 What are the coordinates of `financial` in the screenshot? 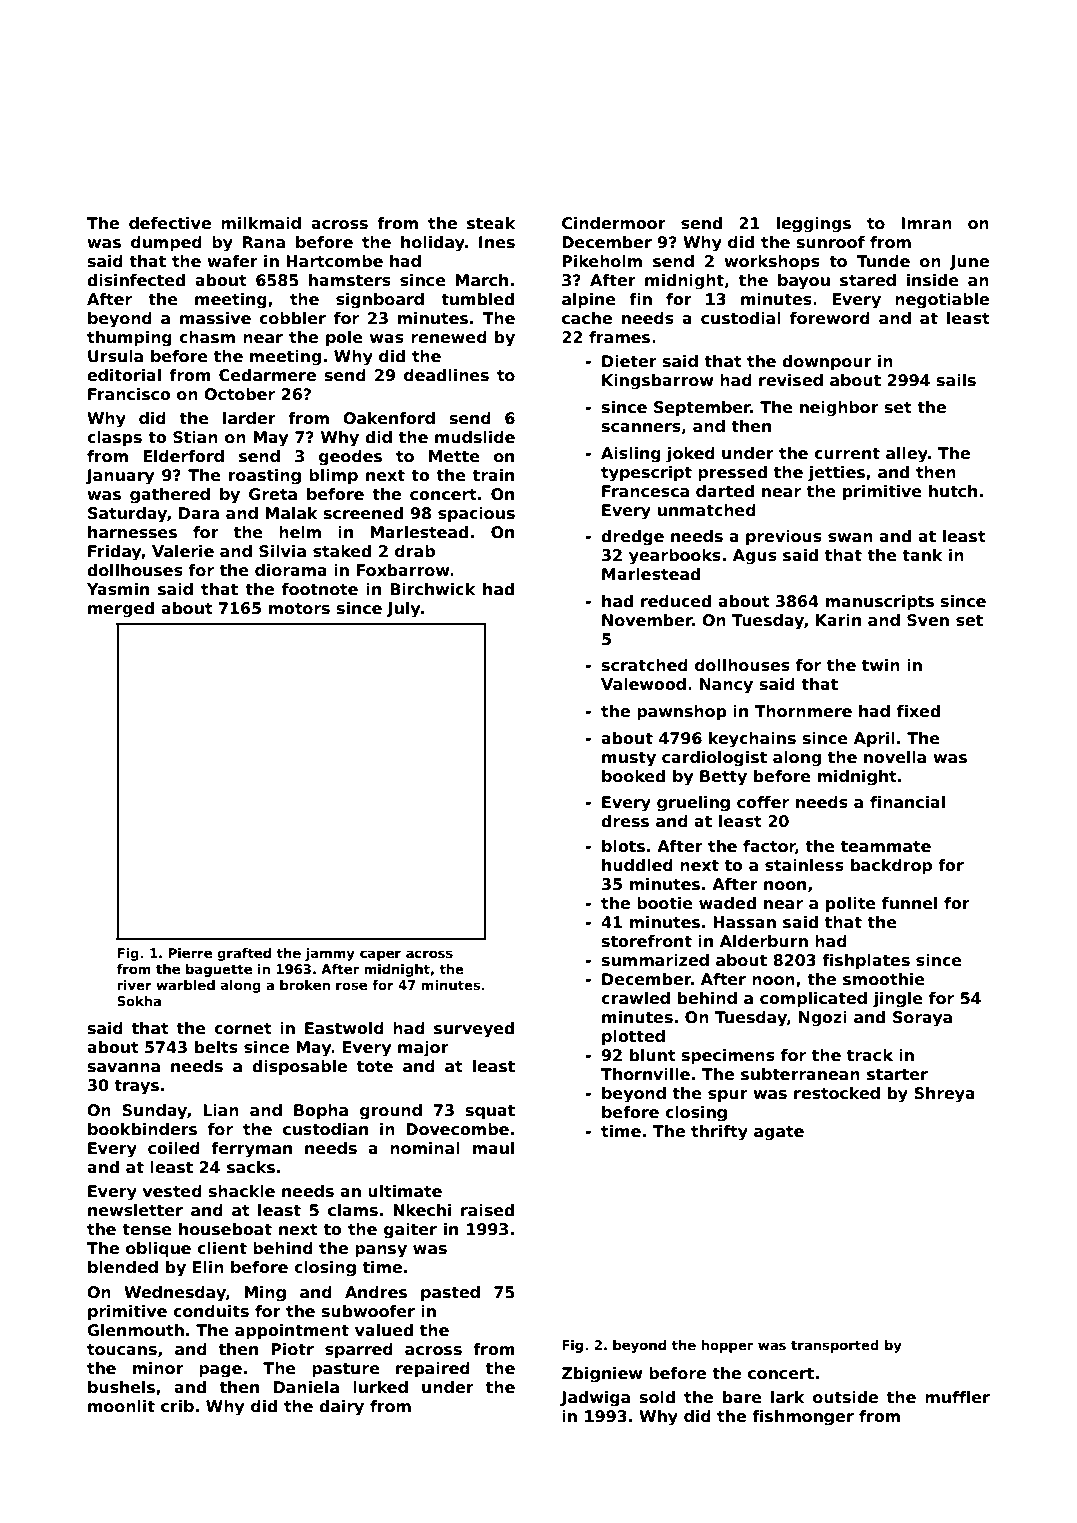 It's located at (907, 802).
